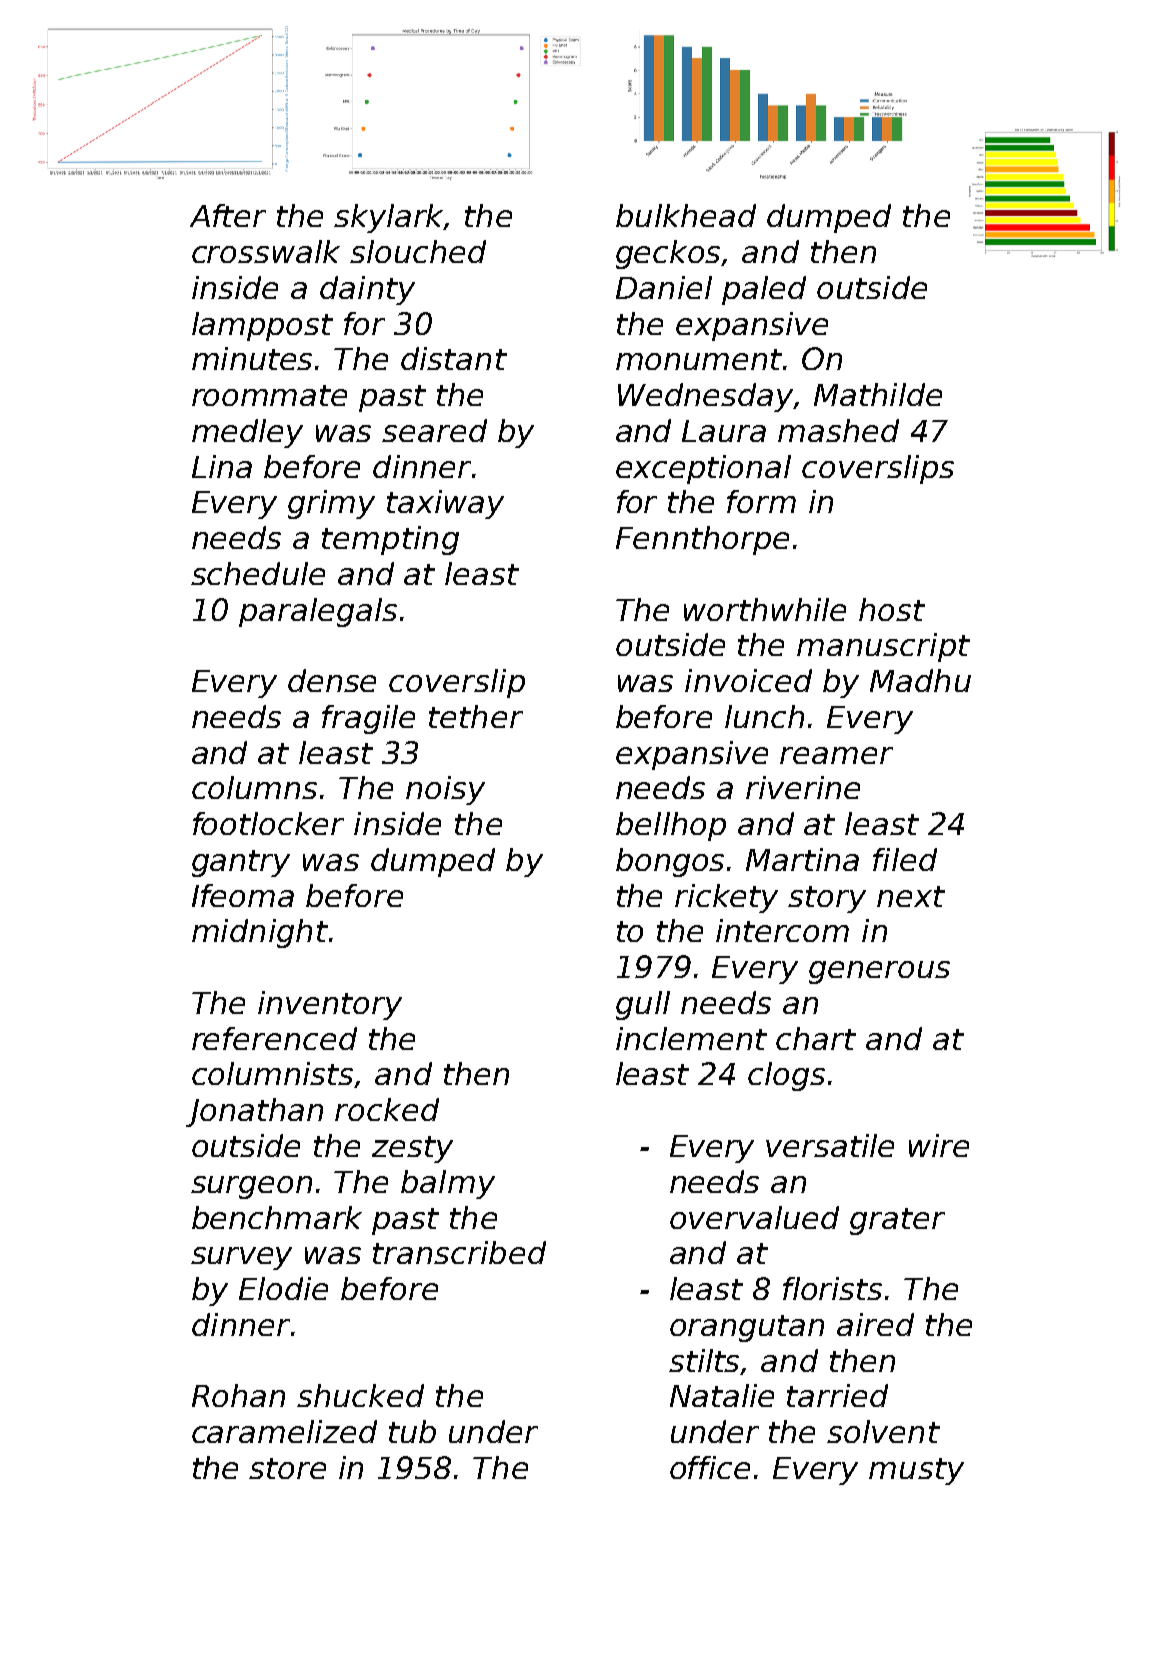 This document has height=1654, width=1165. What do you see at coordinates (476, 716) in the document?
I see `tether` at bounding box center [476, 716].
